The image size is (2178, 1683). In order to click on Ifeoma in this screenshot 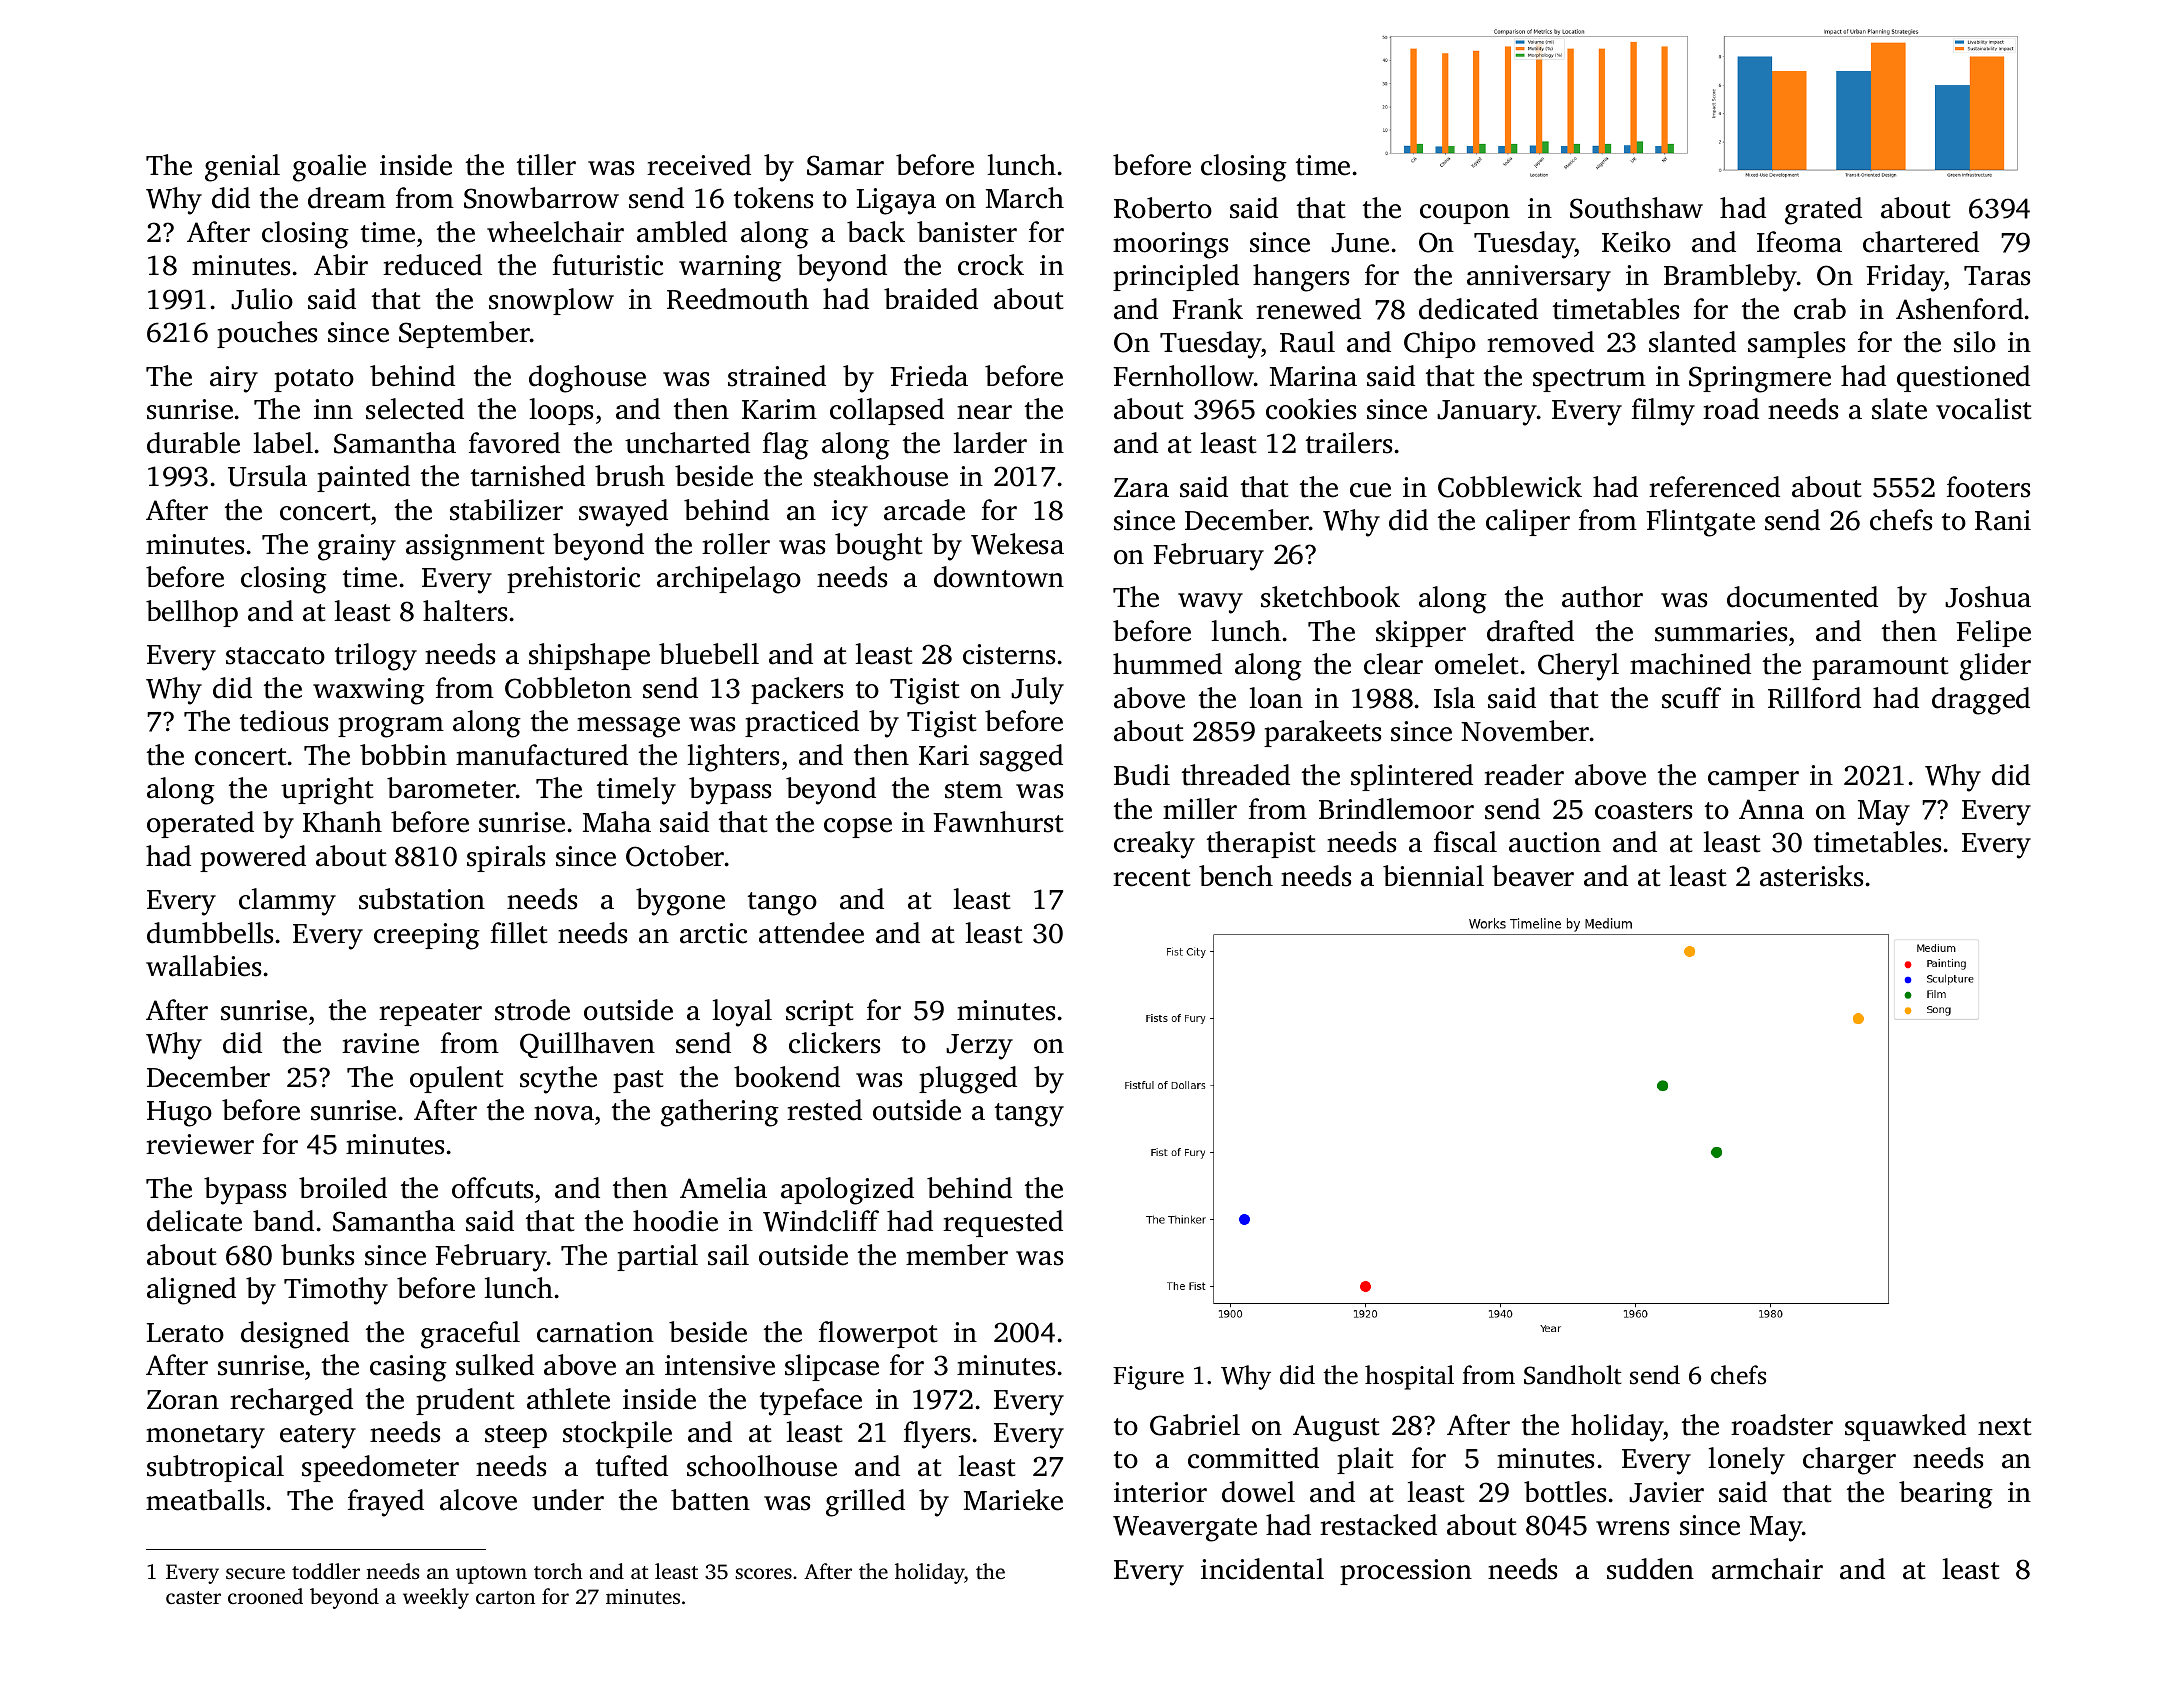, I will do `click(1799, 242)`.
